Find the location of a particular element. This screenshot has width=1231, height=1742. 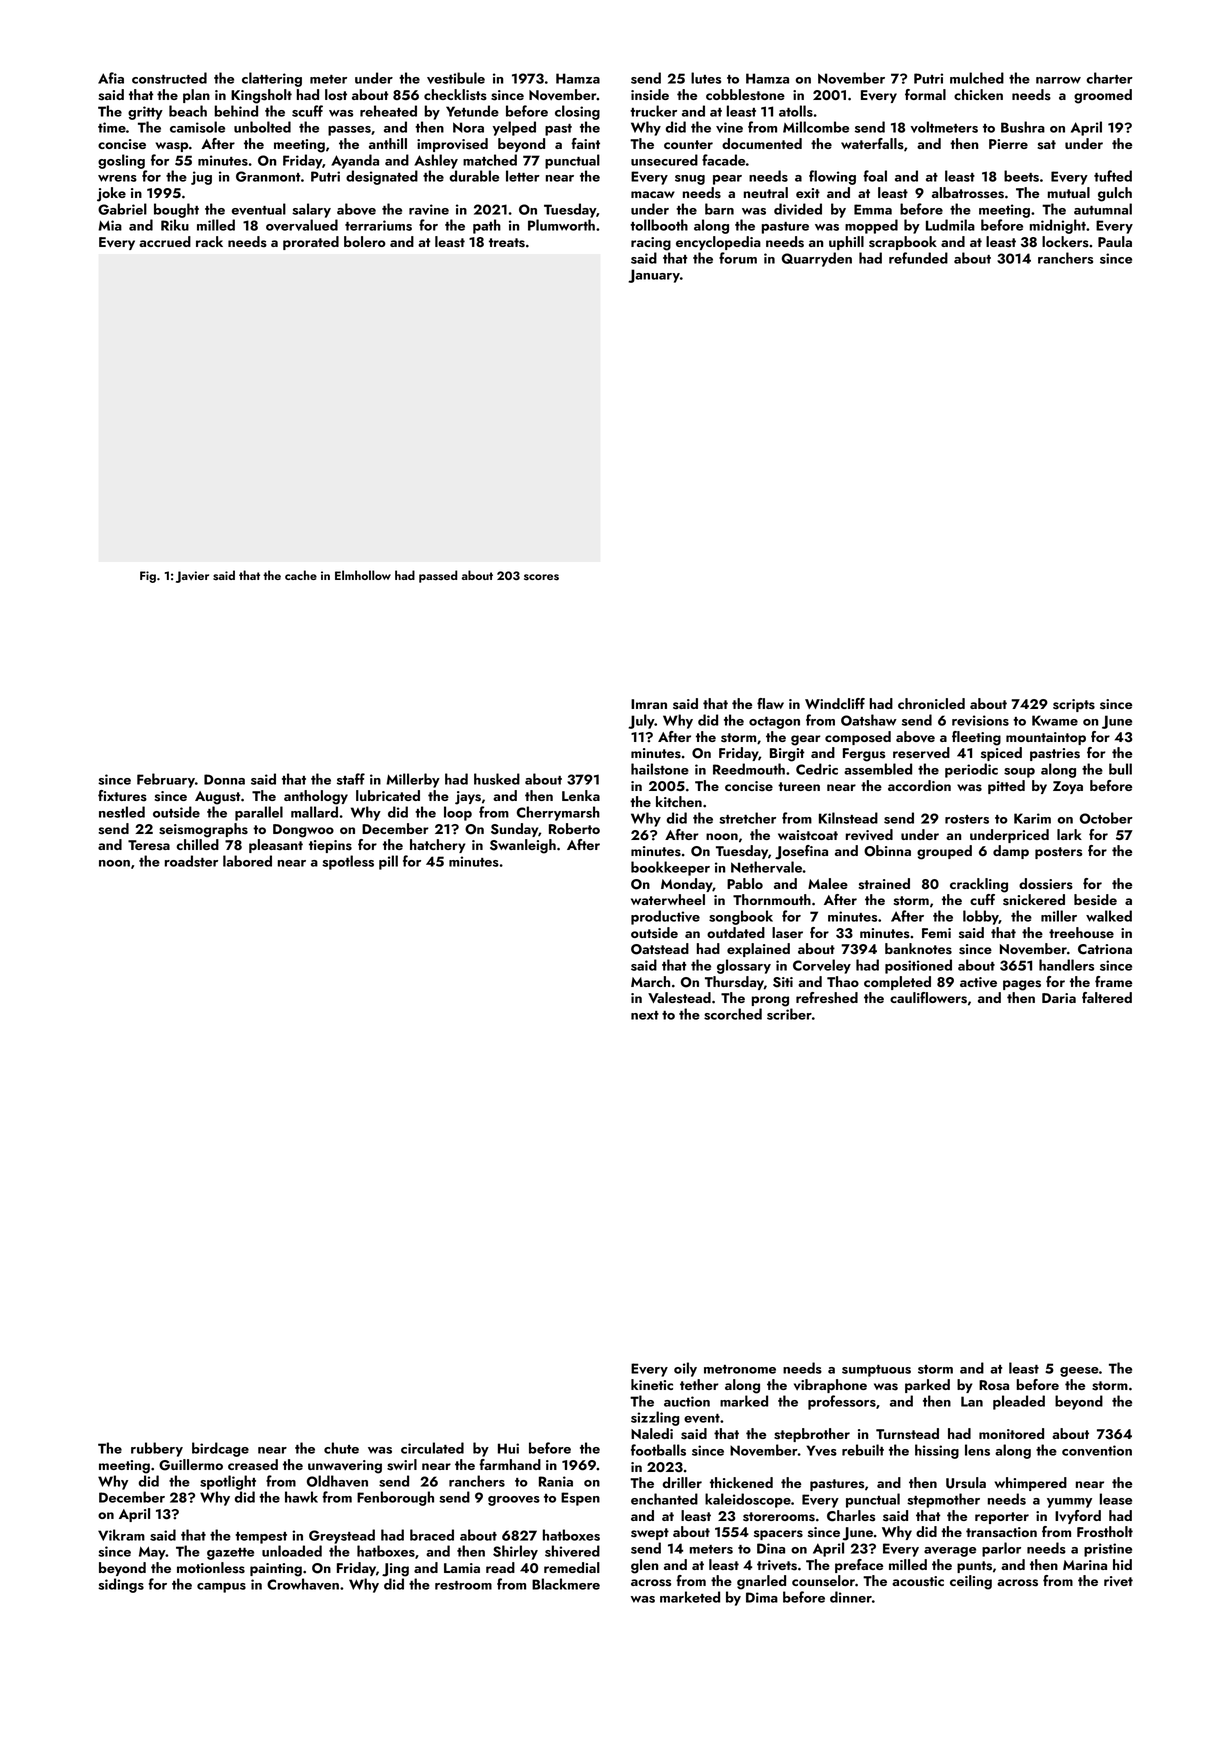

Femi is located at coordinates (936, 933).
